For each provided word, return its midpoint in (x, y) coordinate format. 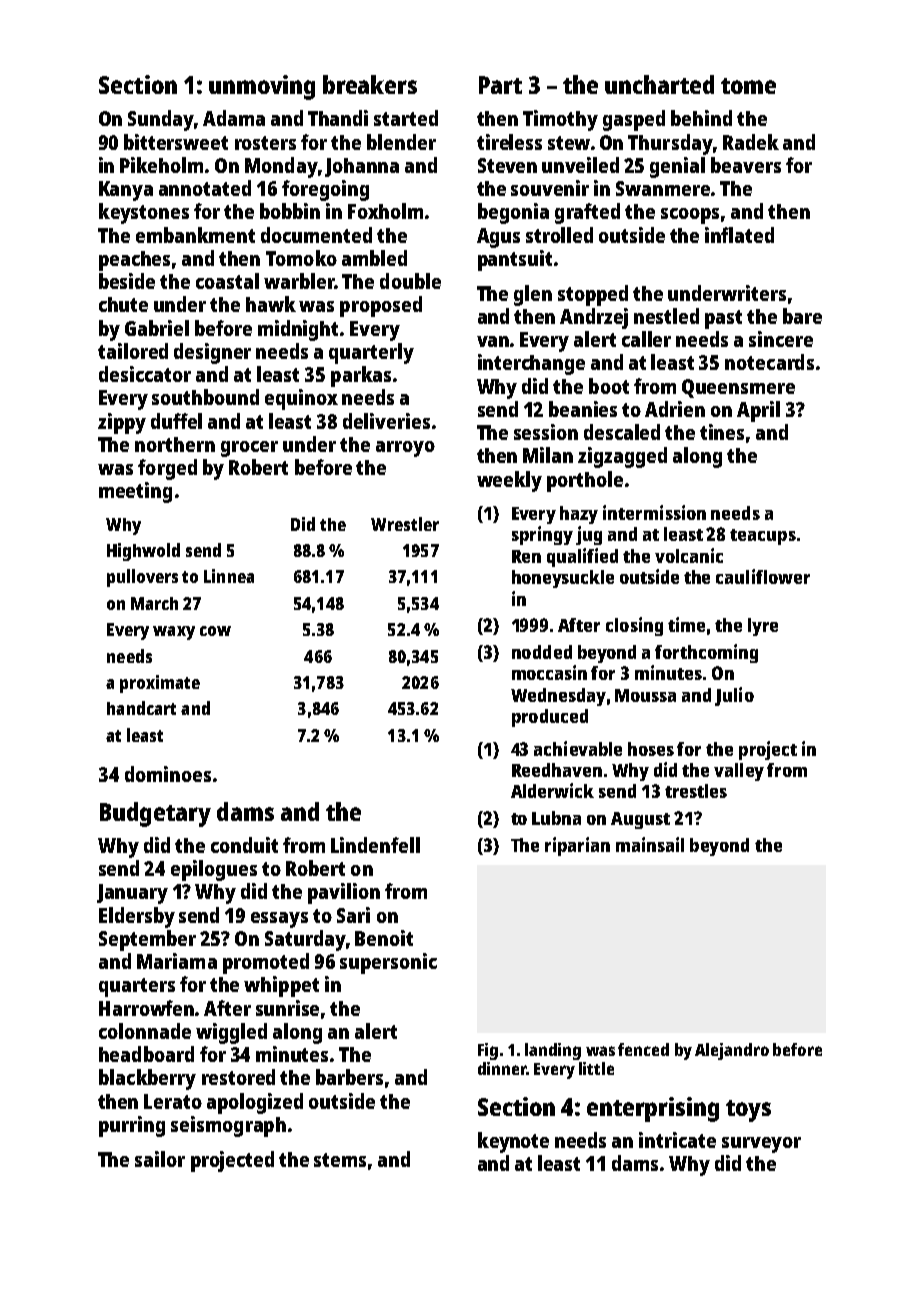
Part (500, 85)
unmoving (262, 87)
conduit (244, 845)
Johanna (362, 167)
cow (215, 631)
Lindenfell (375, 845)
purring (132, 1126)
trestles (696, 791)
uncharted (659, 84)
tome (748, 86)
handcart (141, 708)
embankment (195, 235)
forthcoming (706, 653)
